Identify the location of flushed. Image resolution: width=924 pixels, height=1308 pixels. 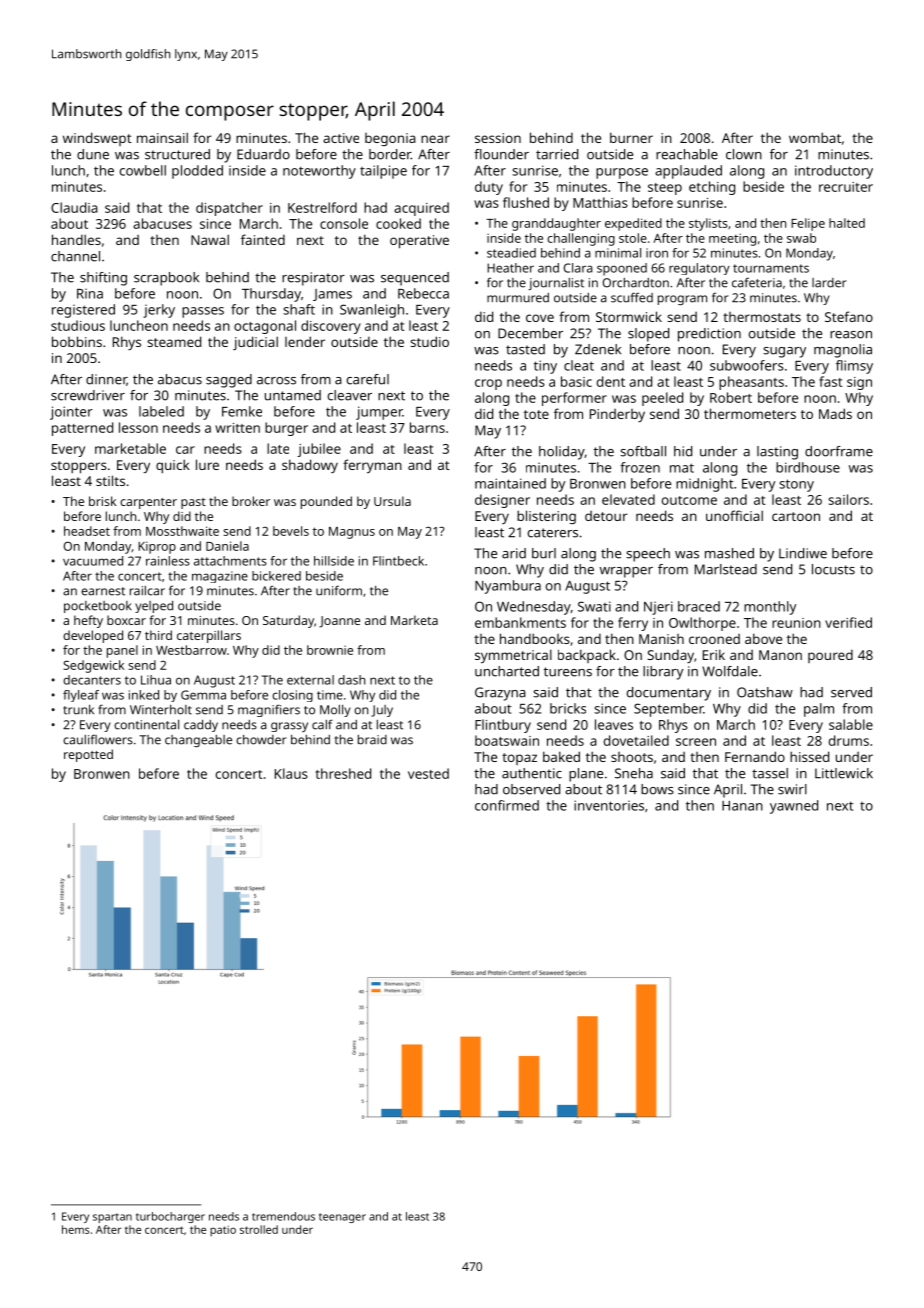
(526, 202).
